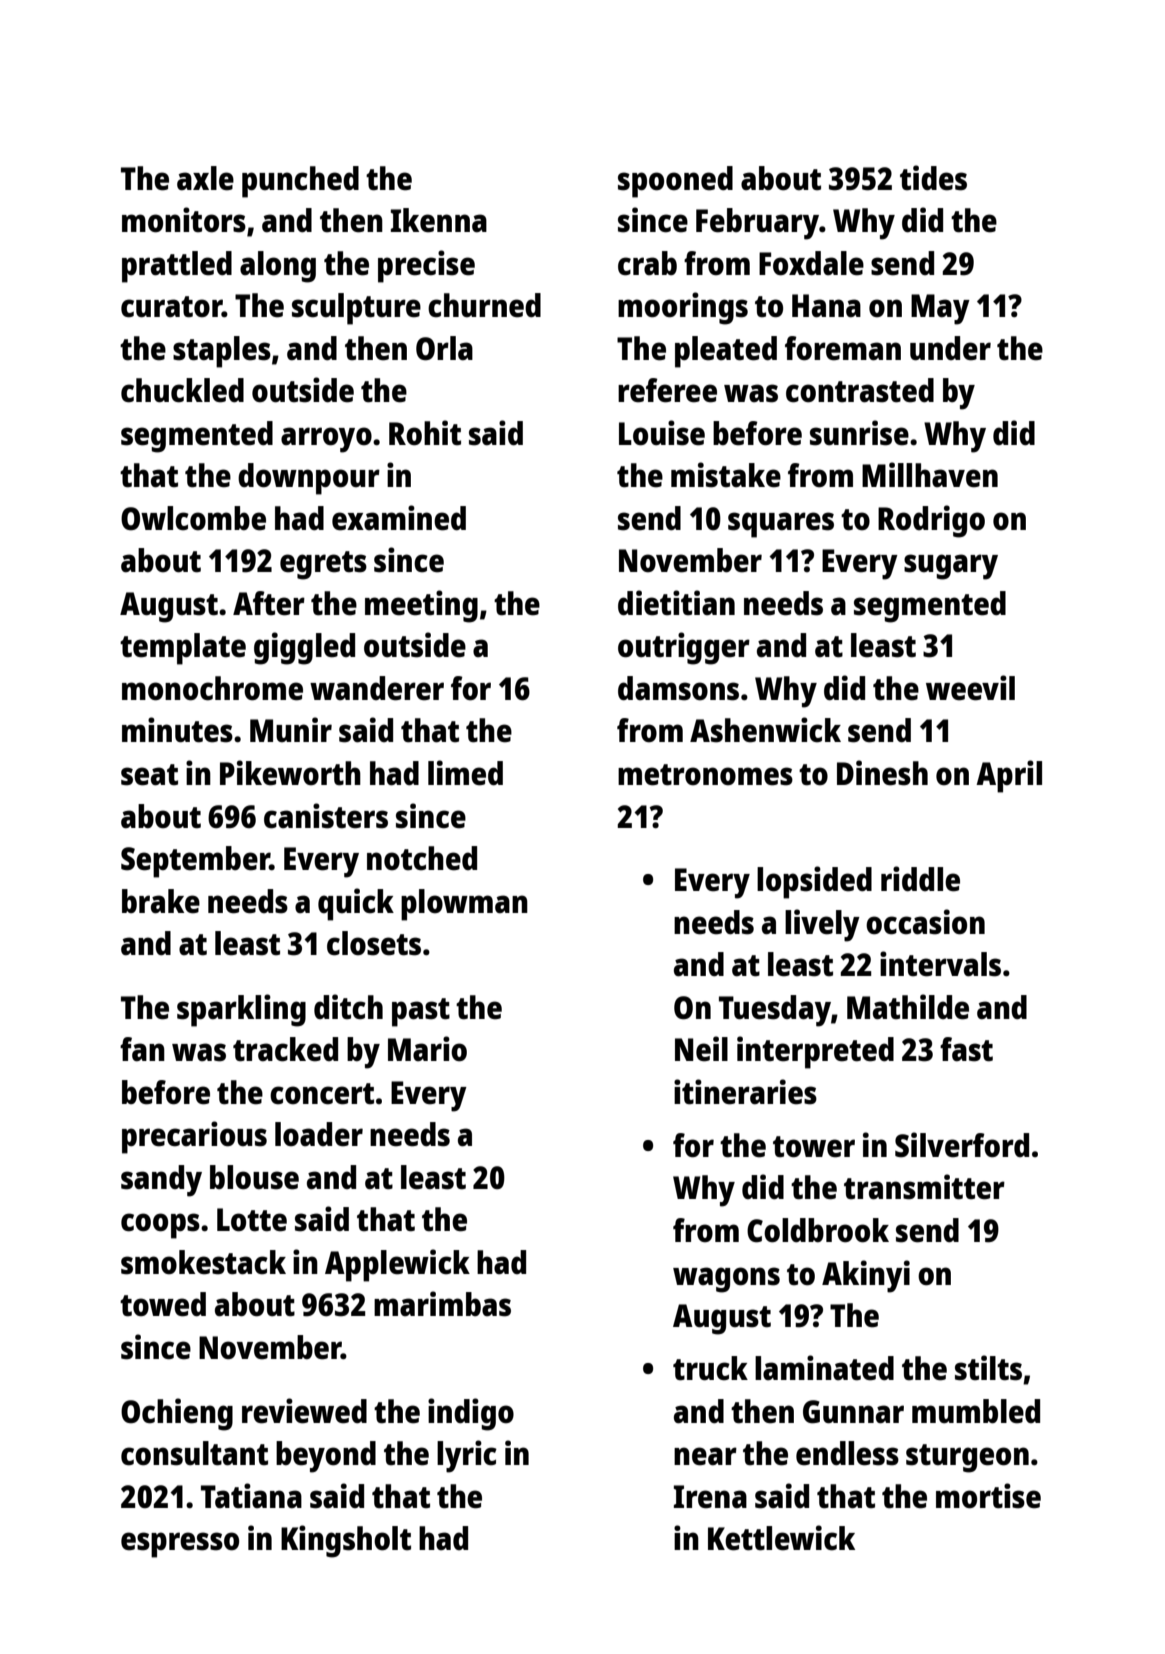 This screenshot has width=1165, height=1654. I want to click on Munir, so click(291, 729).
